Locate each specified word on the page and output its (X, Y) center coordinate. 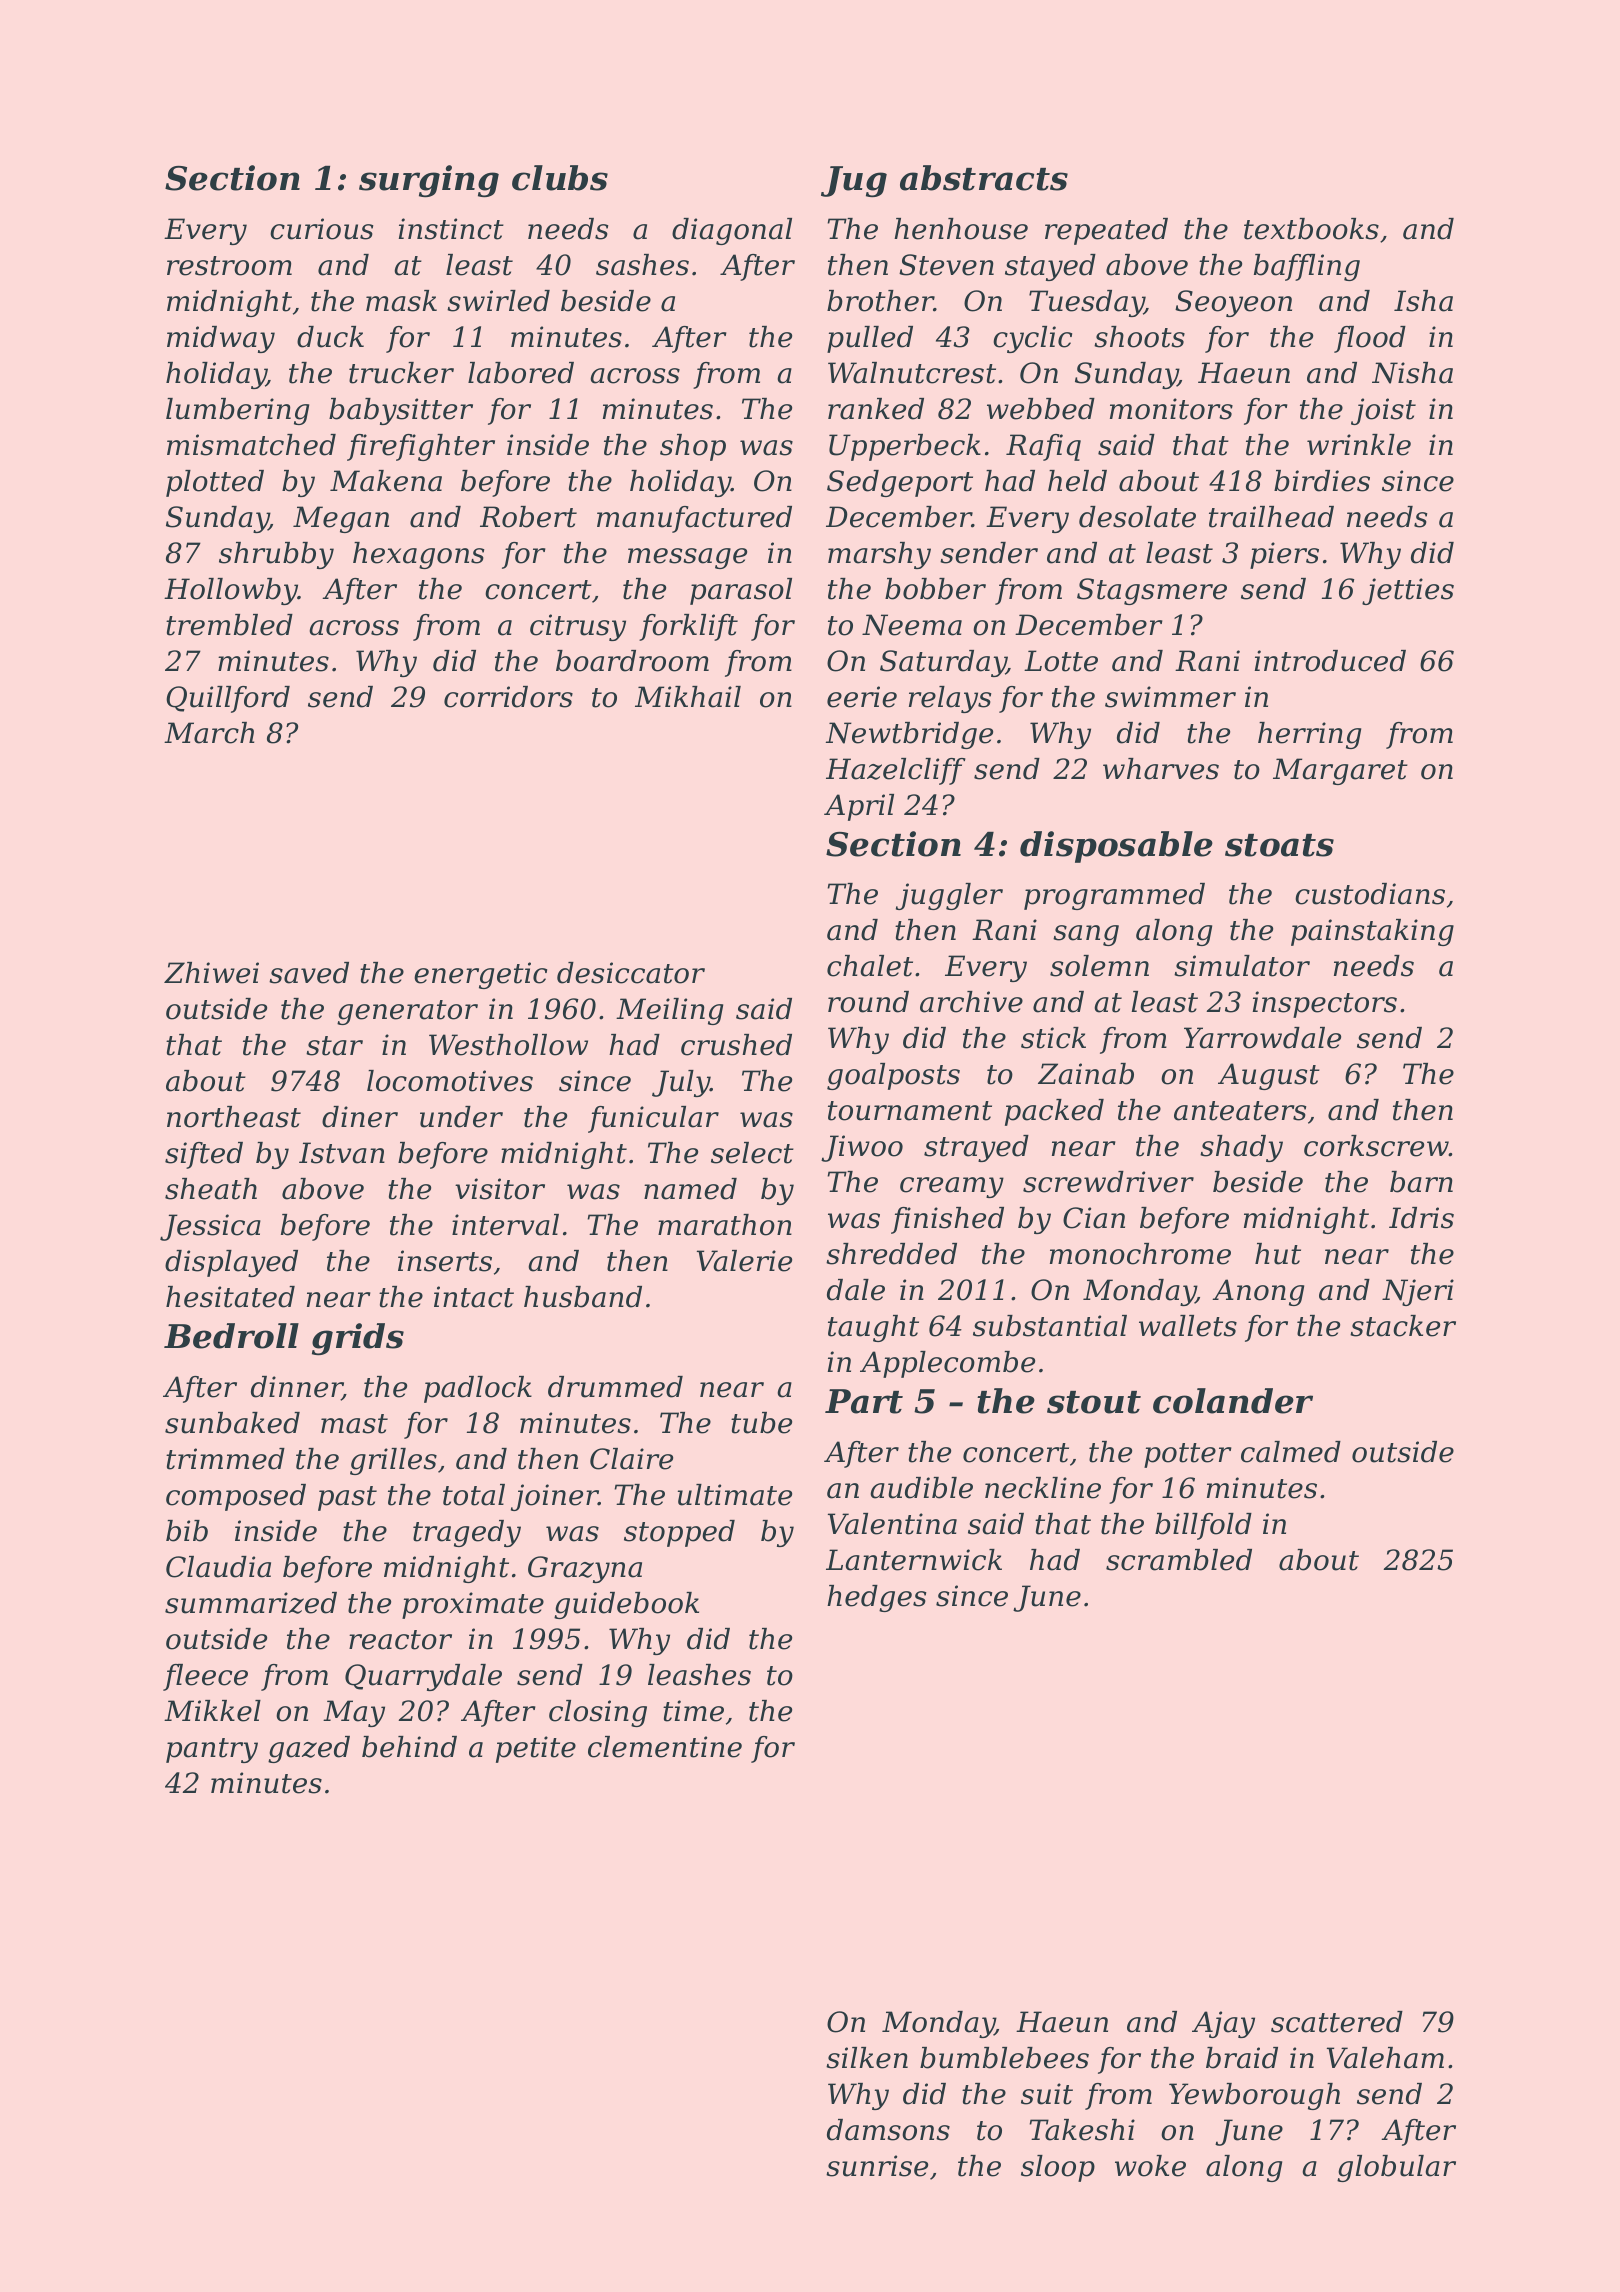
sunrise (877, 2166)
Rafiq (1043, 447)
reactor (400, 1640)
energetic (480, 975)
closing (598, 1713)
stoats (1279, 845)
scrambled (1179, 1560)
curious (321, 229)
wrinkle (1359, 445)
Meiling (669, 1011)
